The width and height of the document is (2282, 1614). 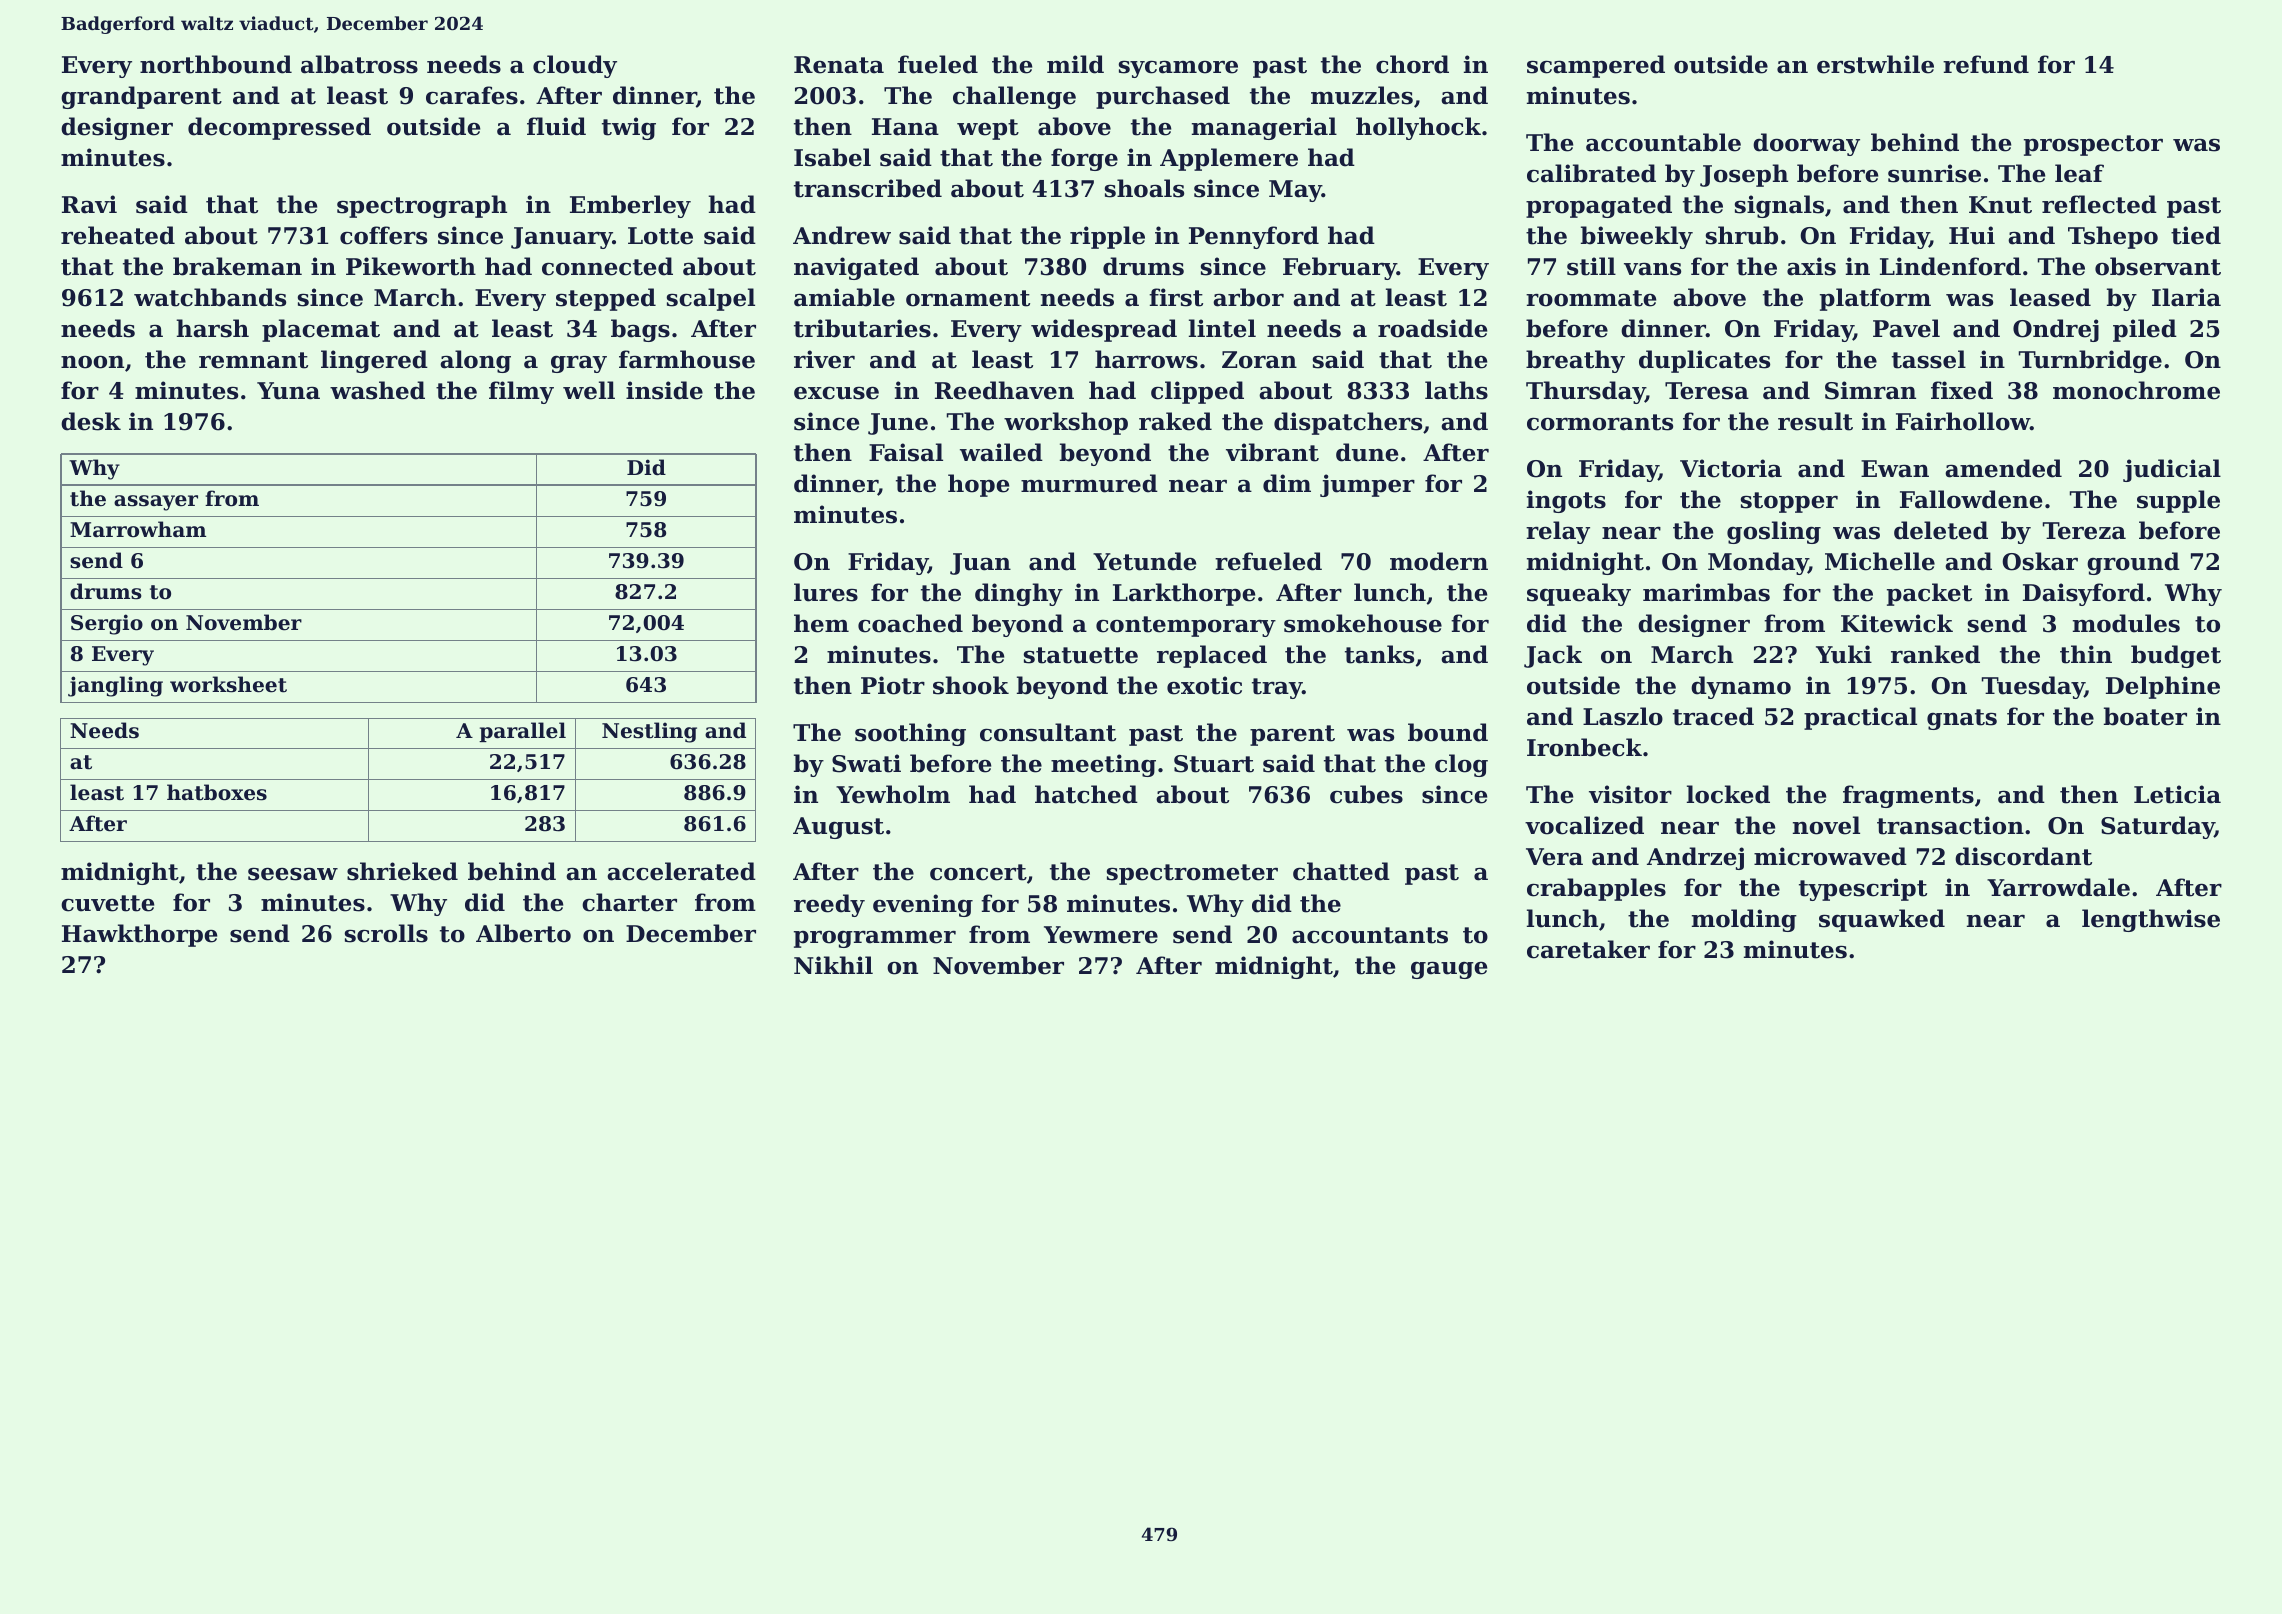 I want to click on Hawkthorpe, so click(x=139, y=935).
